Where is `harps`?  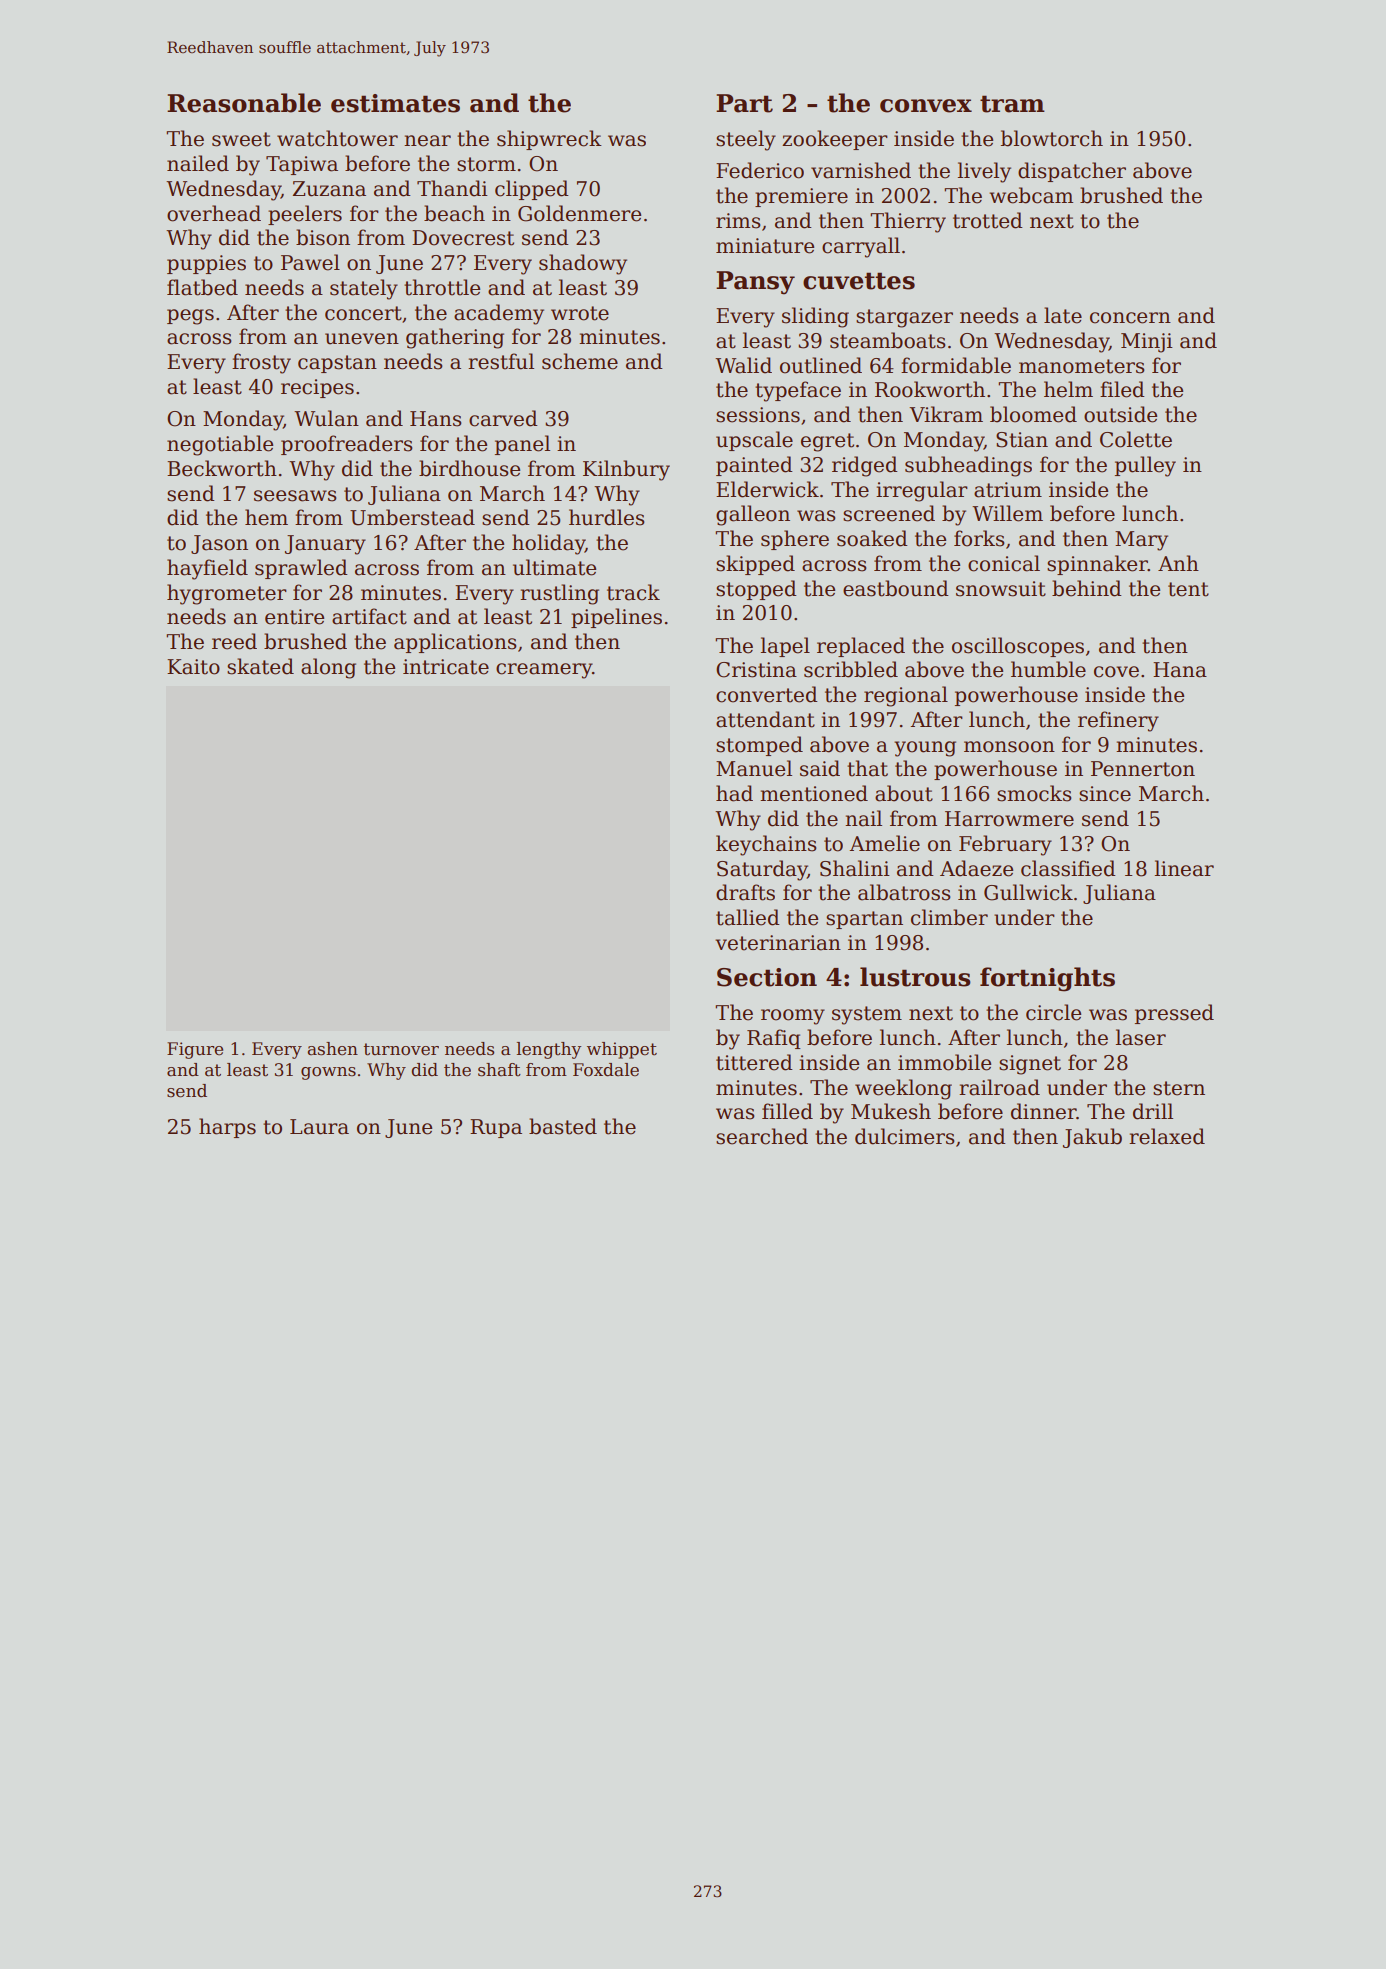
harps is located at coordinates (227, 1128).
